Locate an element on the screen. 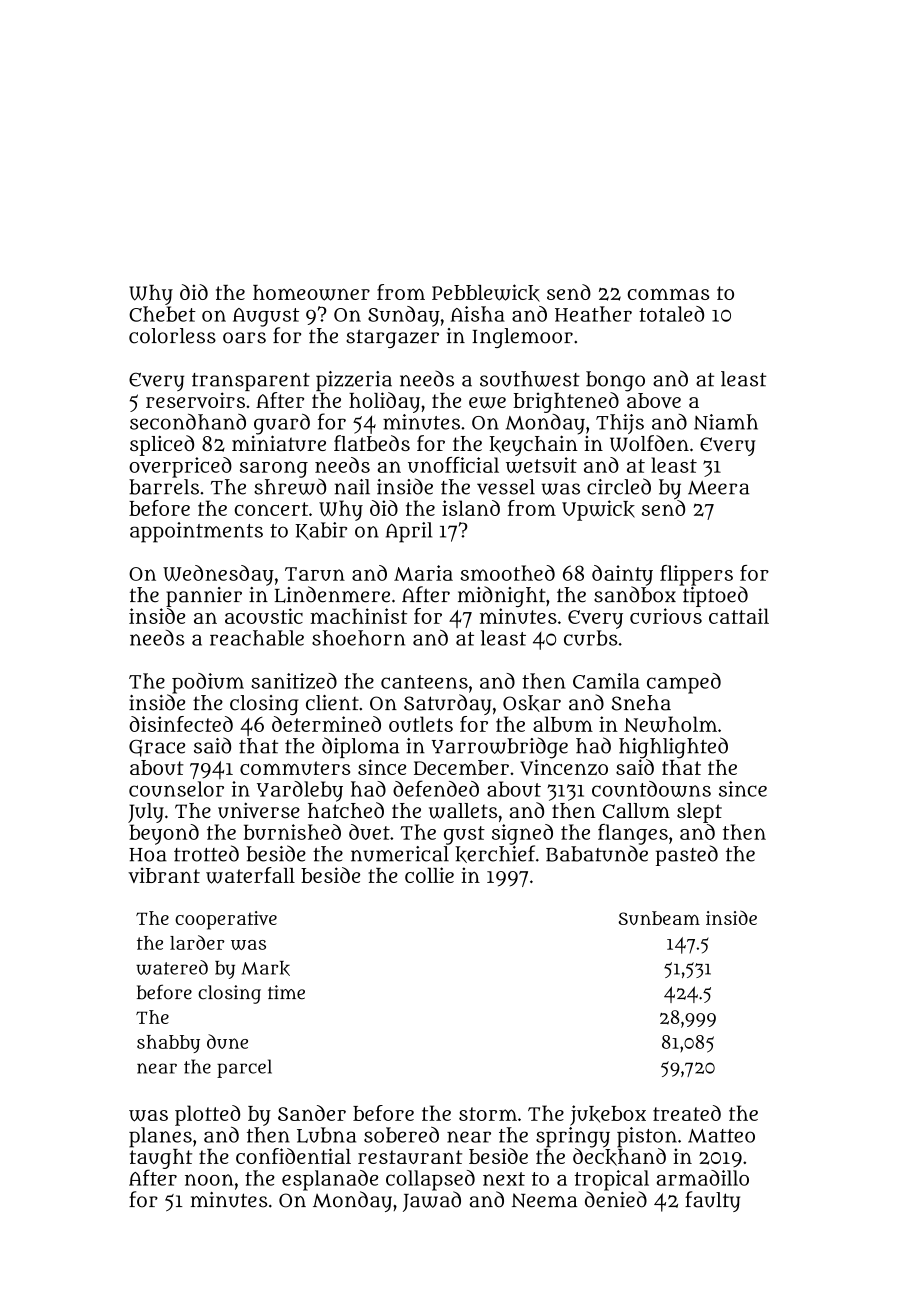  colorless is located at coordinates (172, 336).
